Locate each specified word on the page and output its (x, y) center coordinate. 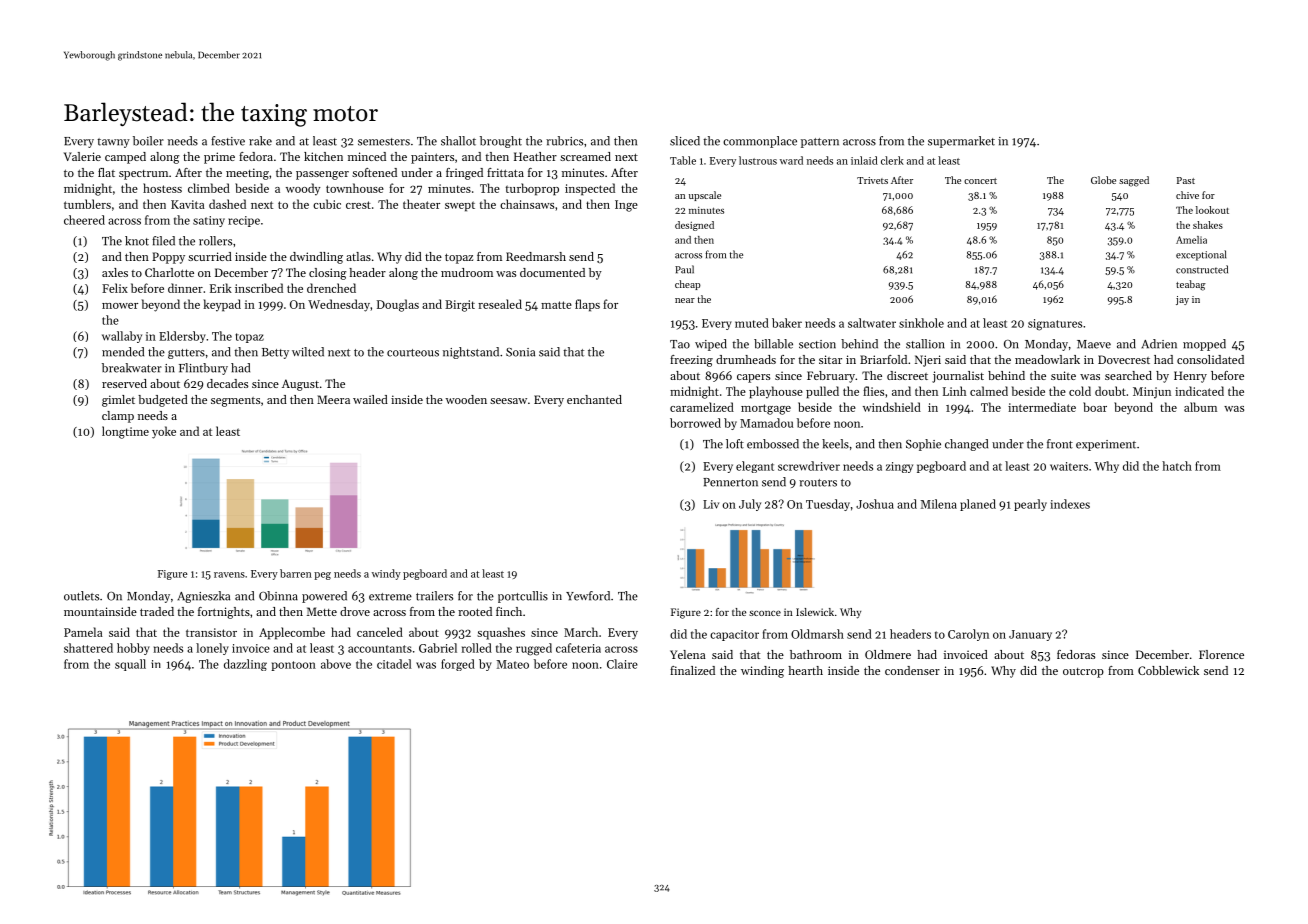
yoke (164, 432)
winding (762, 672)
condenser (912, 670)
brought (501, 142)
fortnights (224, 613)
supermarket (961, 142)
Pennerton (730, 482)
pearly (1030, 505)
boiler (148, 141)
